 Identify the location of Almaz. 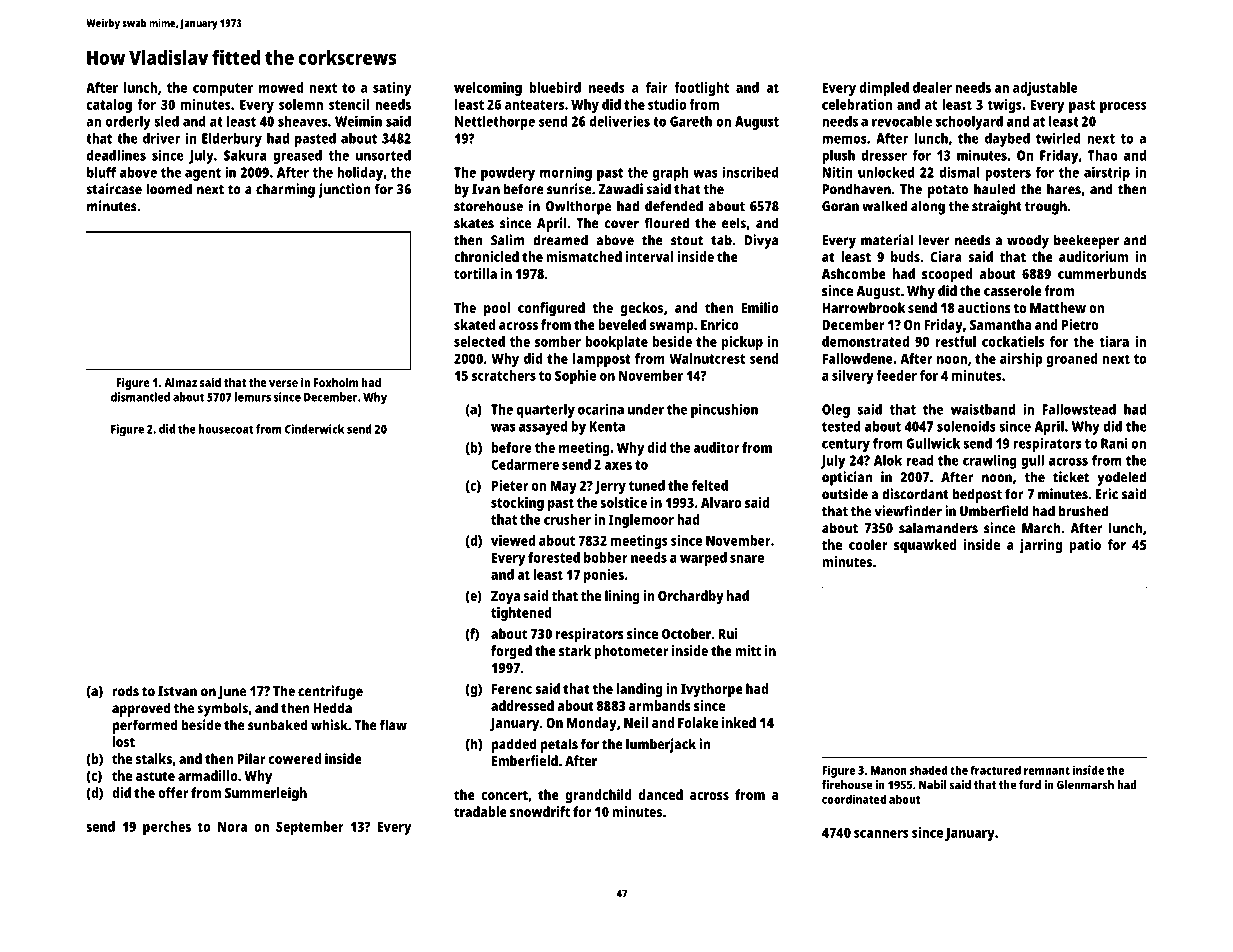
(180, 382).
